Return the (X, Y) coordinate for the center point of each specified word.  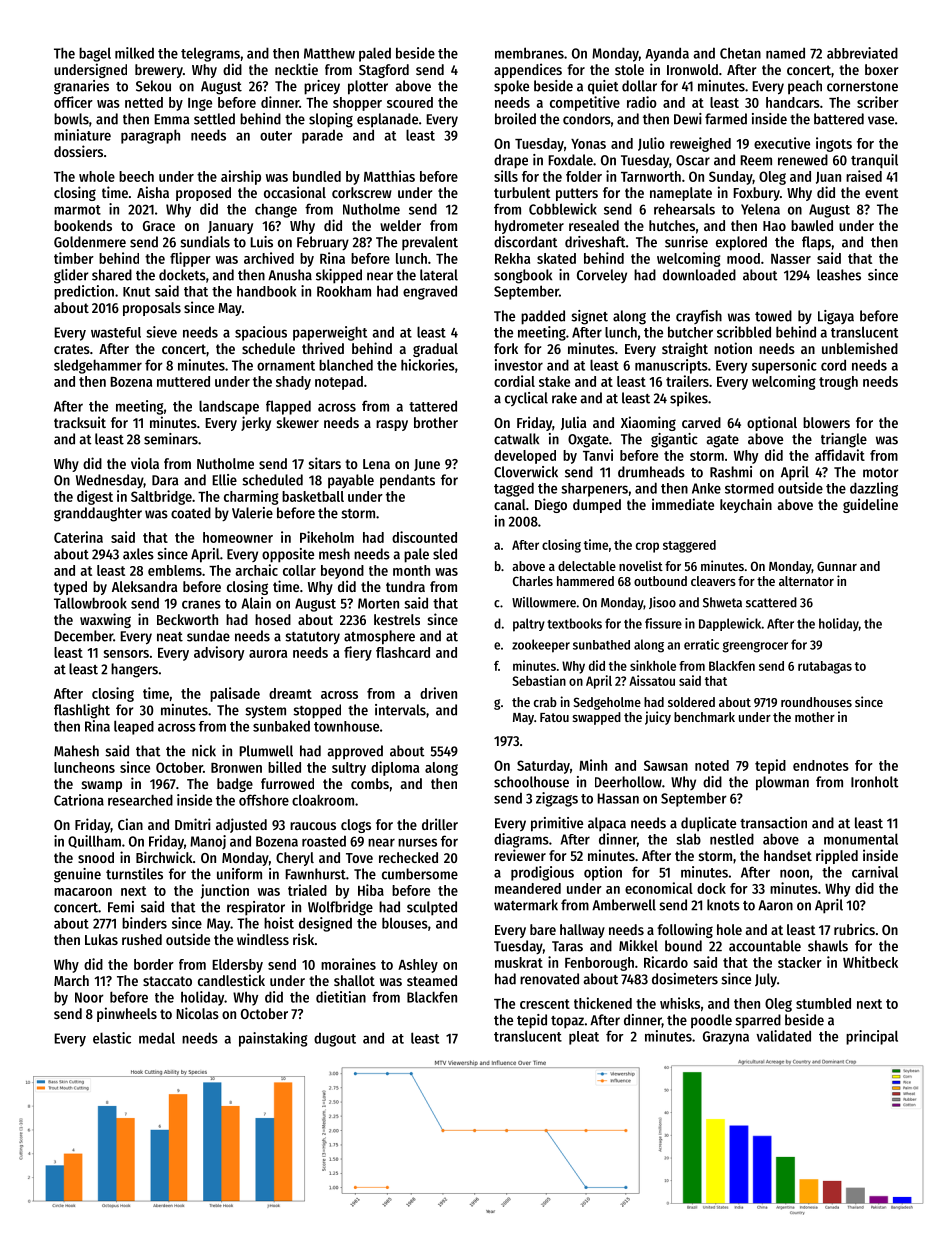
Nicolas (197, 1013)
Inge (200, 104)
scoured (410, 102)
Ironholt (875, 782)
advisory (219, 653)
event (882, 193)
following (685, 930)
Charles (533, 581)
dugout (335, 1039)
